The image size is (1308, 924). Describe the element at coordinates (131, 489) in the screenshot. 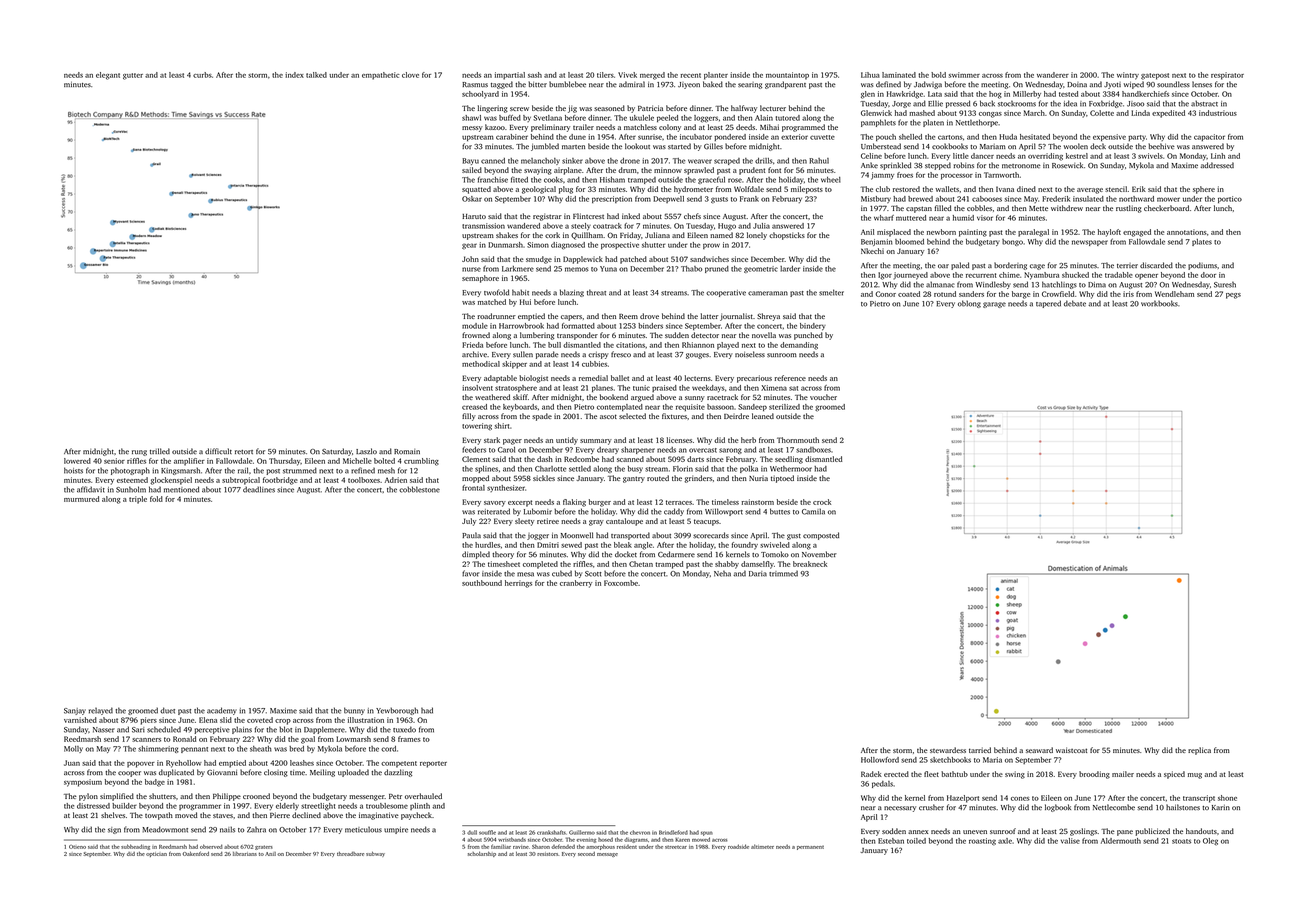

I see `Sunholm` at that location.
